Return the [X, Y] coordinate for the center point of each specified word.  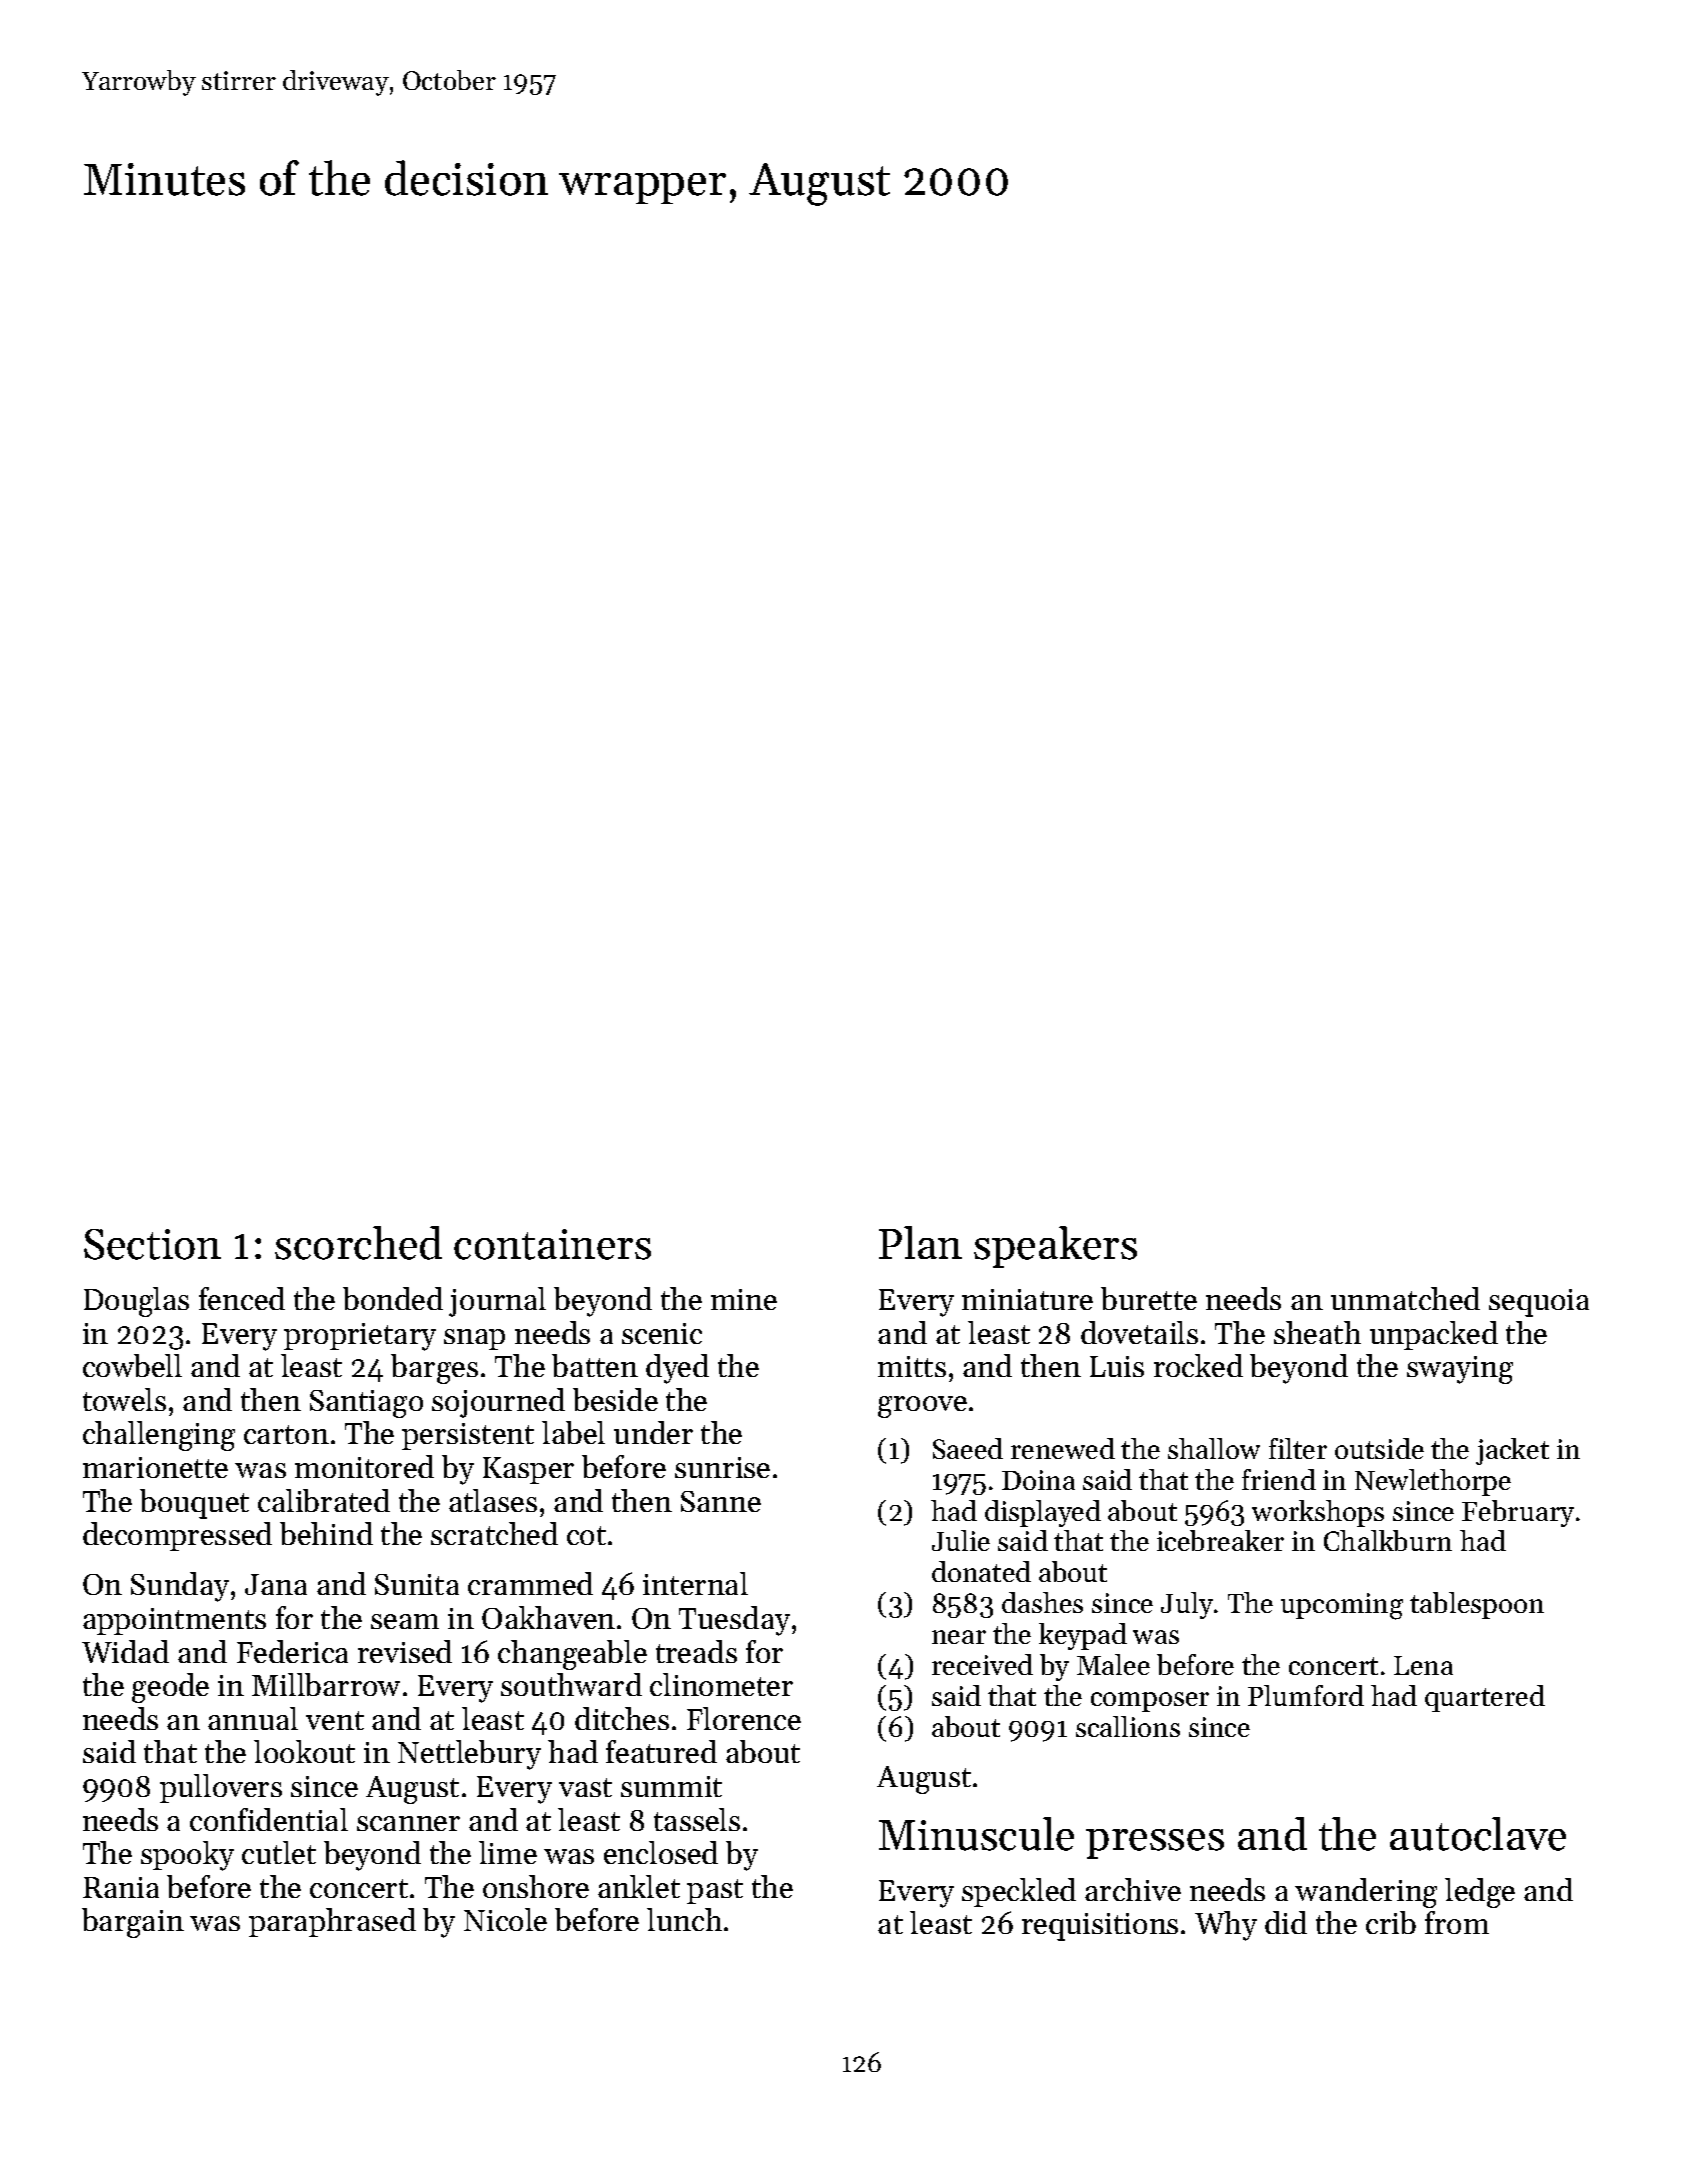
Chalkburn [1388, 1540]
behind [326, 1533]
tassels [697, 1819]
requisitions [1100, 1927]
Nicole [505, 1919]
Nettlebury [469, 1755]
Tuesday [734, 1621]
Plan [920, 1242]
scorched [358, 1243]
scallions [1128, 1726]
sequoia [1539, 1303]
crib [1391, 1922]
